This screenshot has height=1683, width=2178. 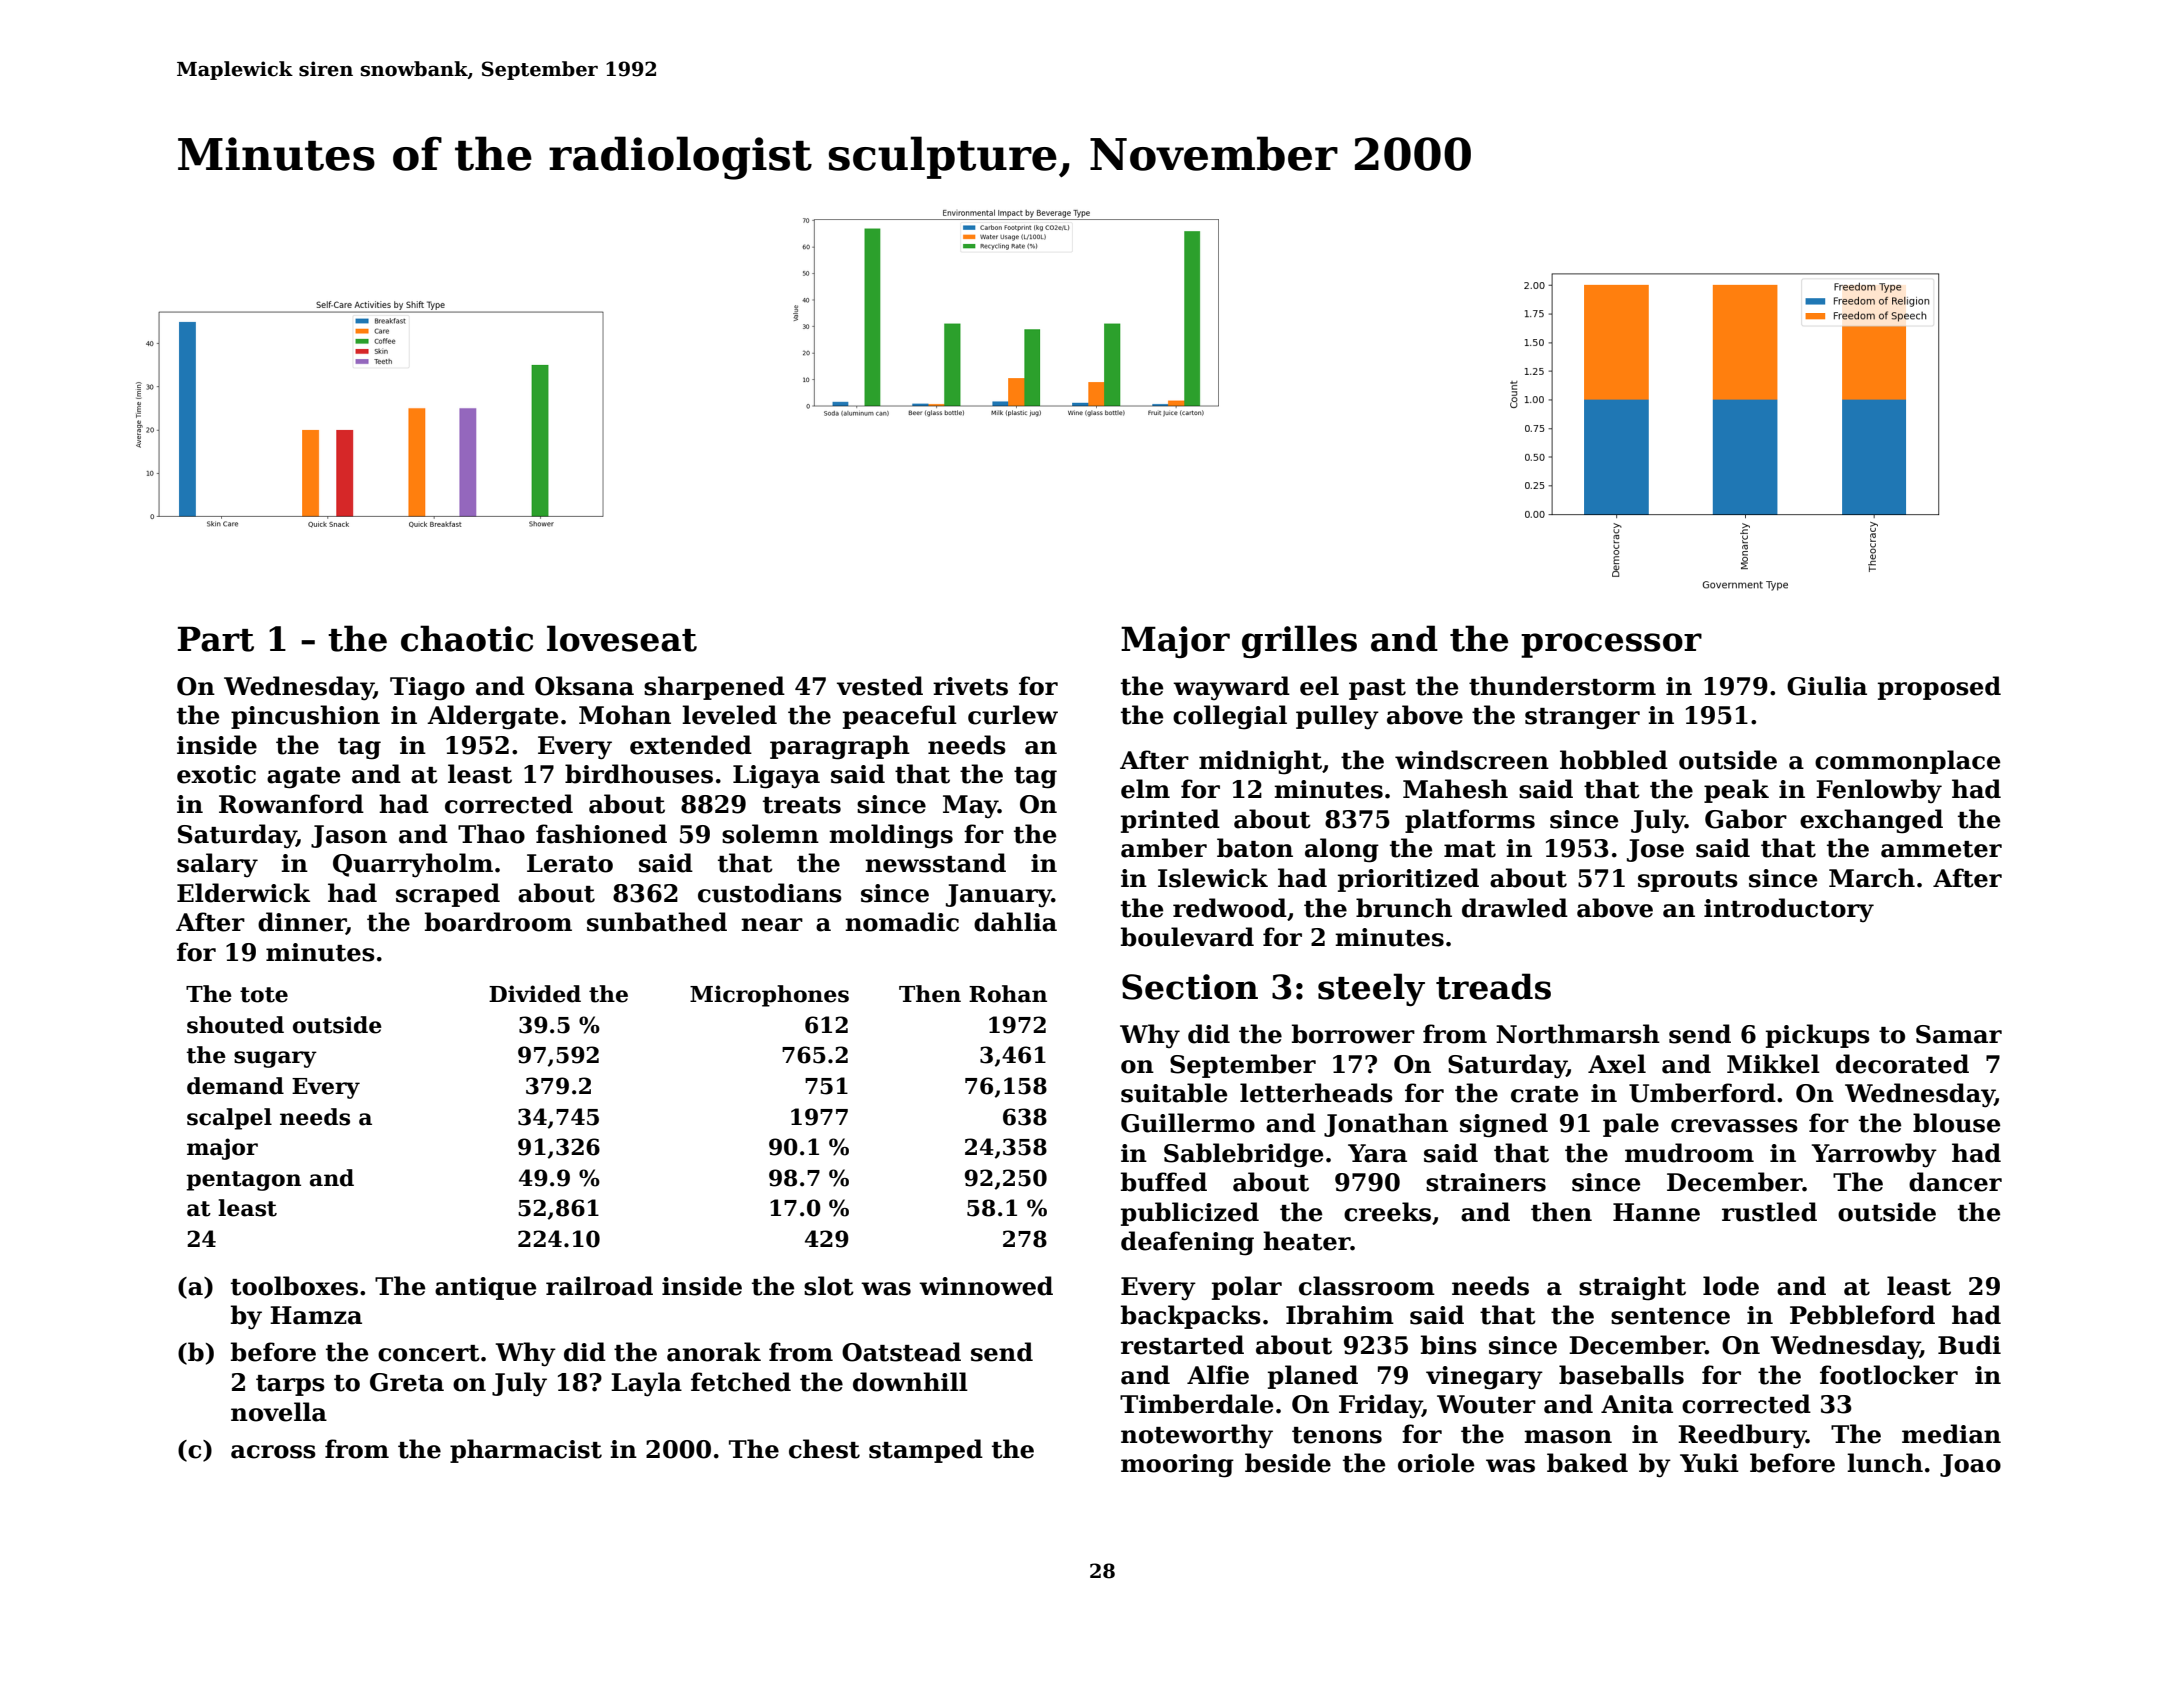 I want to click on scalpel, so click(x=229, y=1119).
